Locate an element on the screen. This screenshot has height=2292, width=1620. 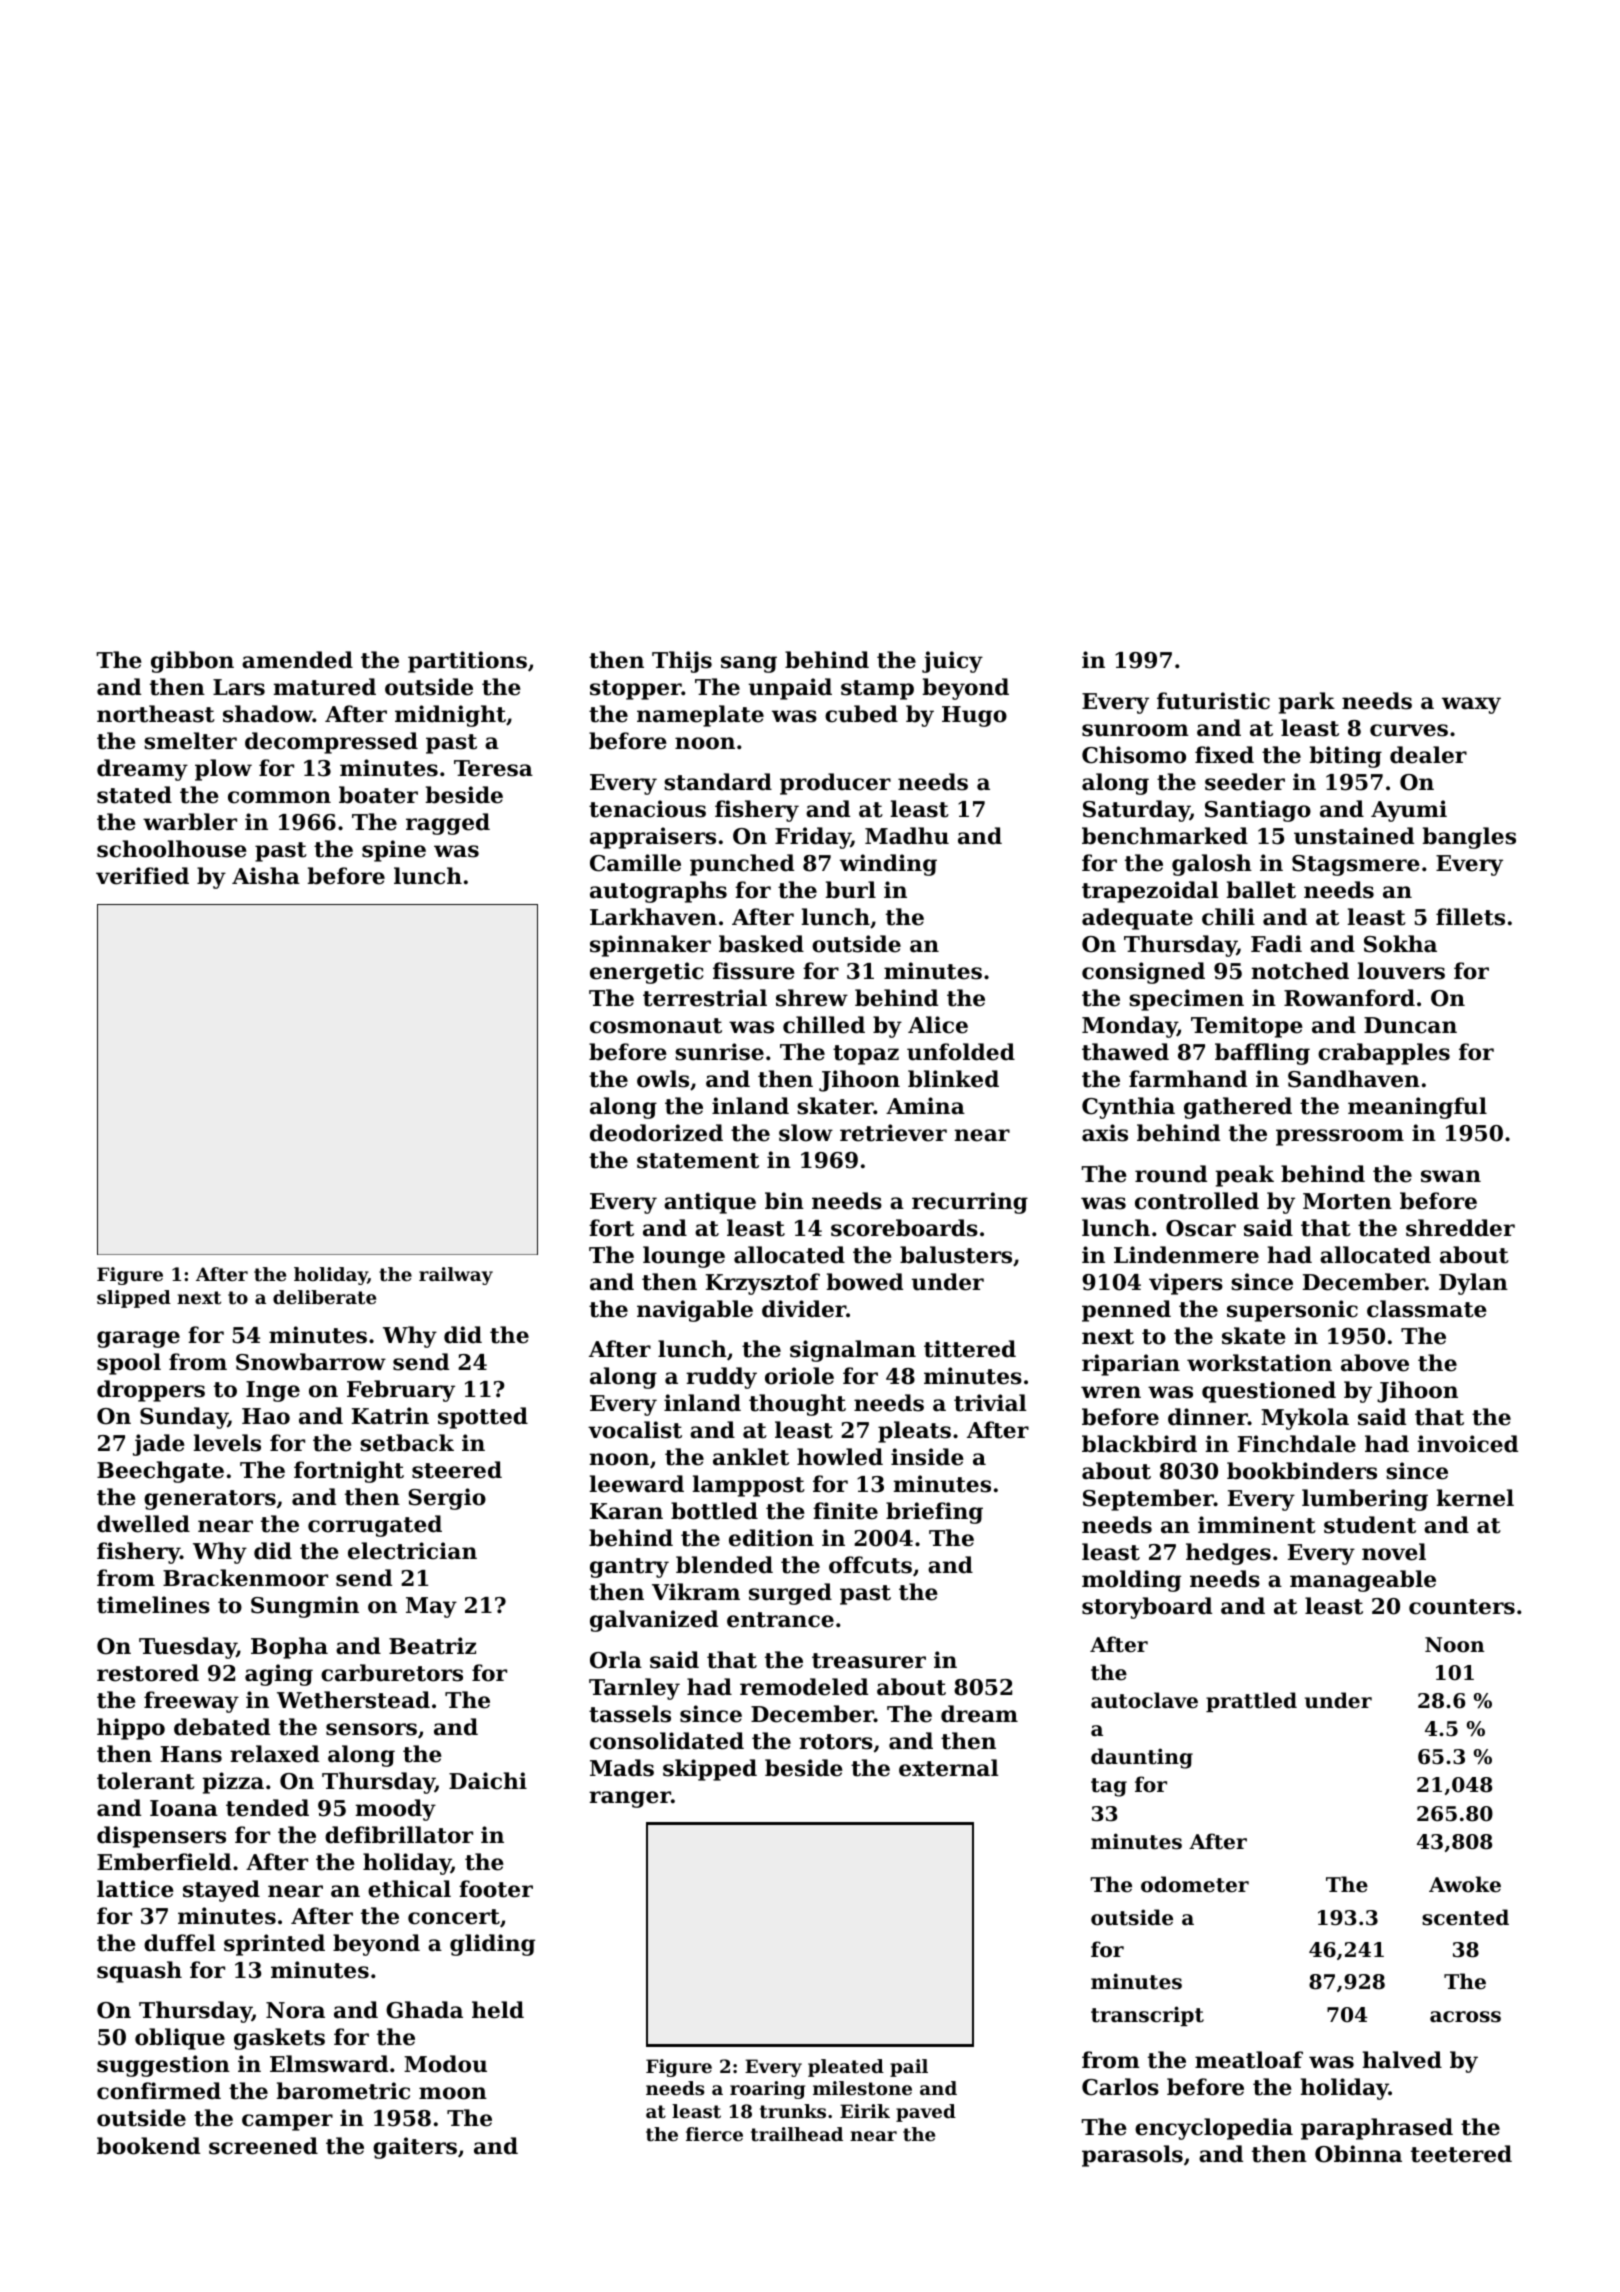
tolerant is located at coordinates (146, 1781).
